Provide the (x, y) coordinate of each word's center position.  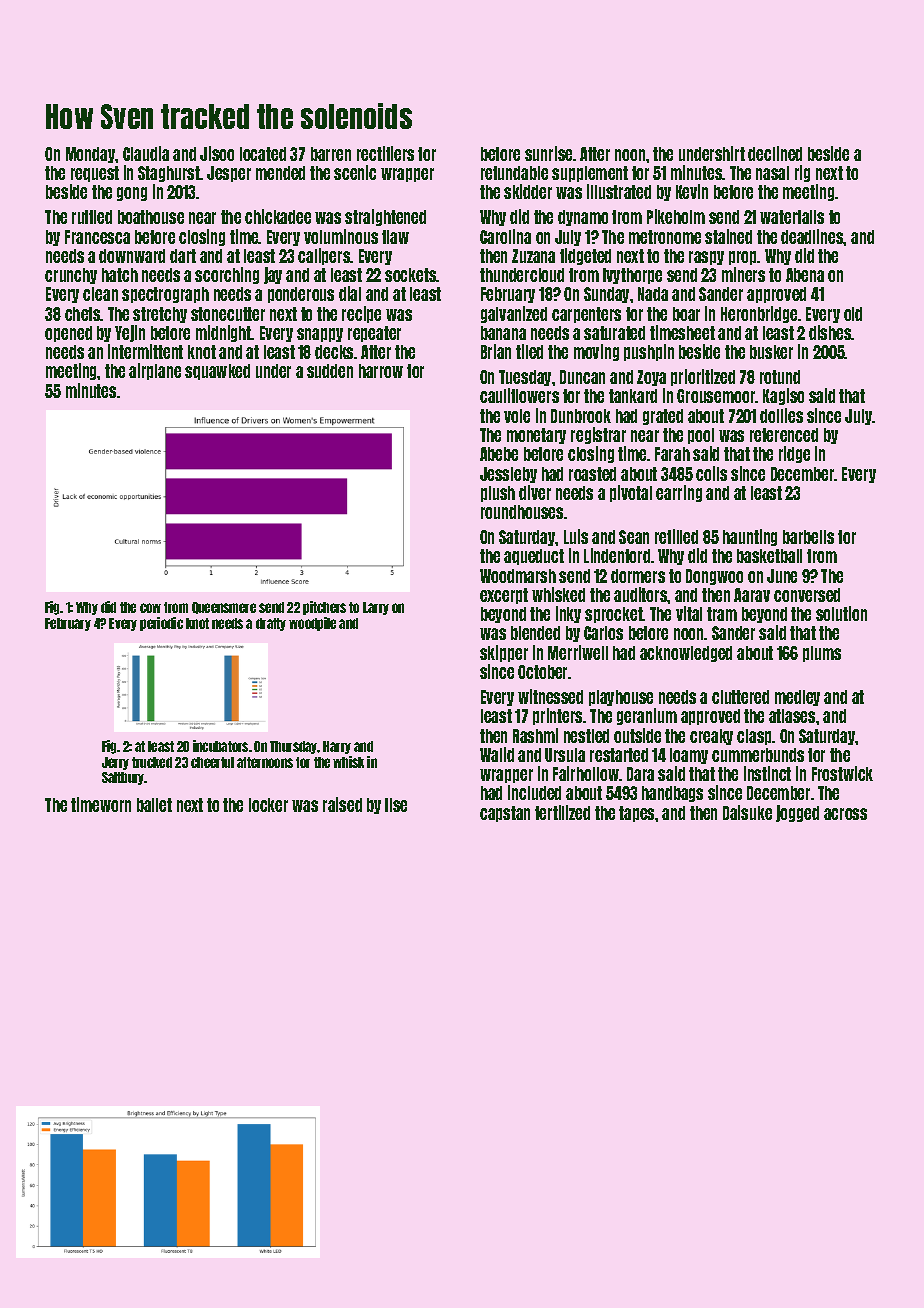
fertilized (562, 812)
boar (686, 314)
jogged (797, 813)
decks (334, 352)
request (95, 174)
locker (268, 805)
